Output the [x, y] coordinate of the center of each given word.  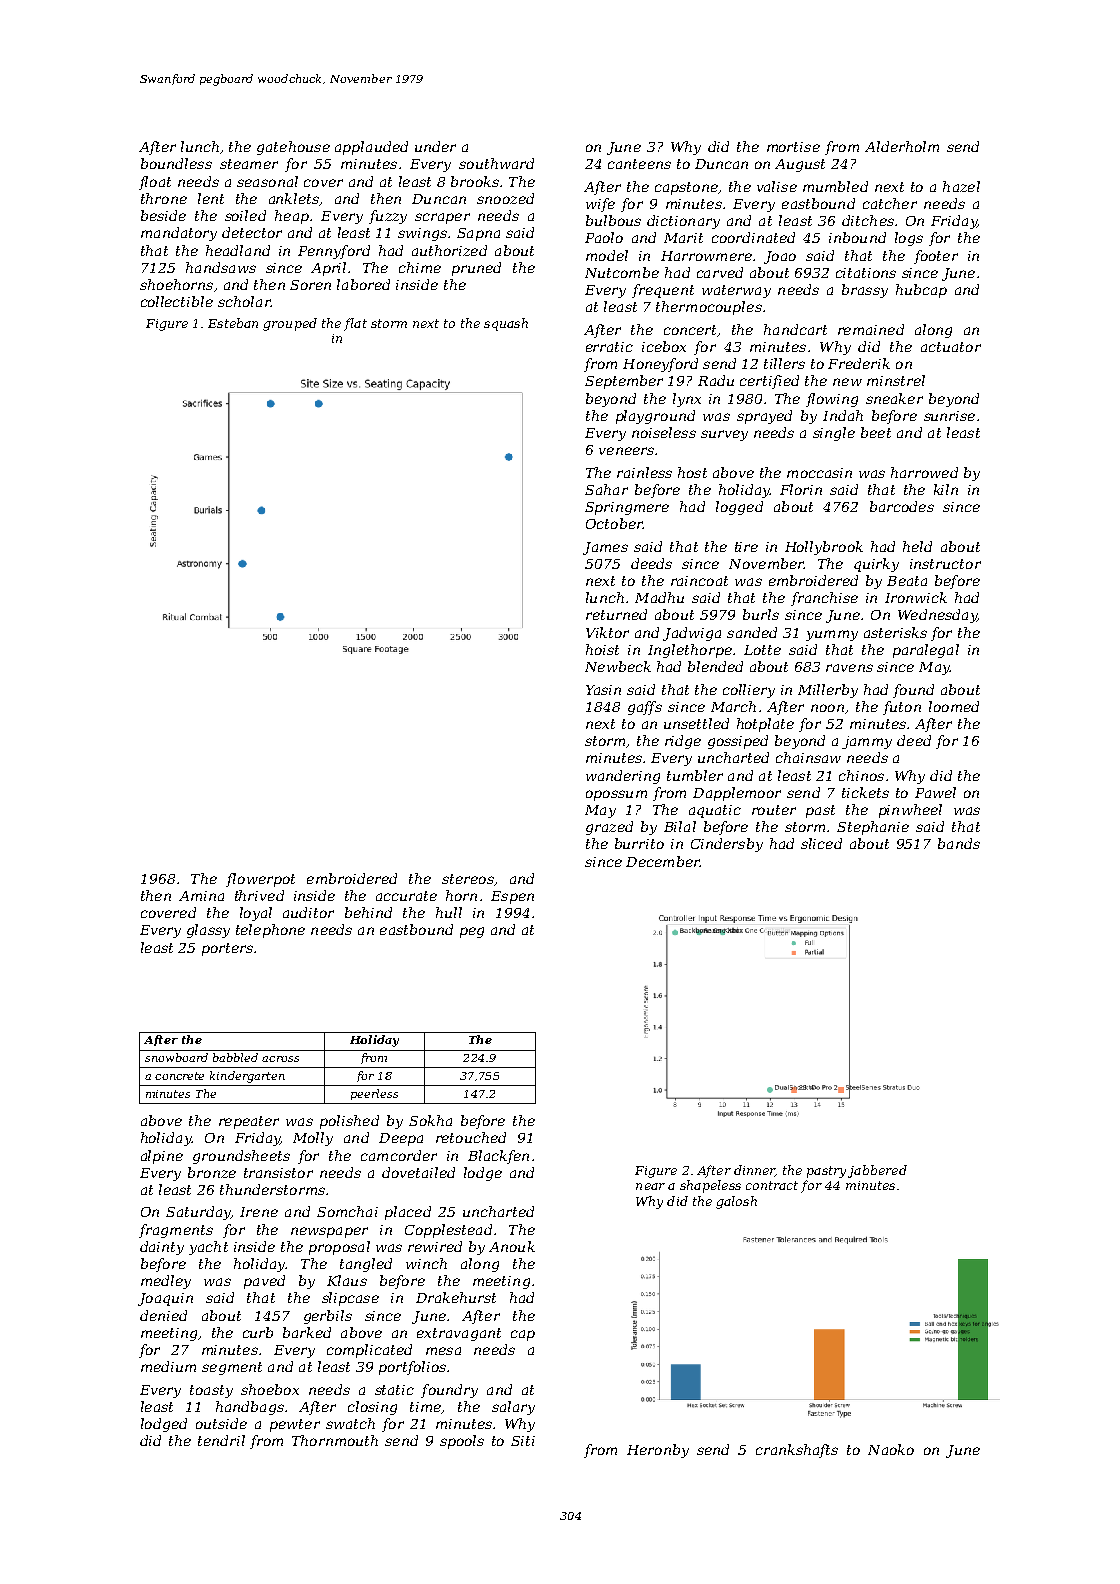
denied [163, 1315]
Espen [512, 897]
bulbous [613, 220]
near [650, 1186]
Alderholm [902, 146]
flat [355, 324]
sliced [821, 843]
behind [368, 912]
